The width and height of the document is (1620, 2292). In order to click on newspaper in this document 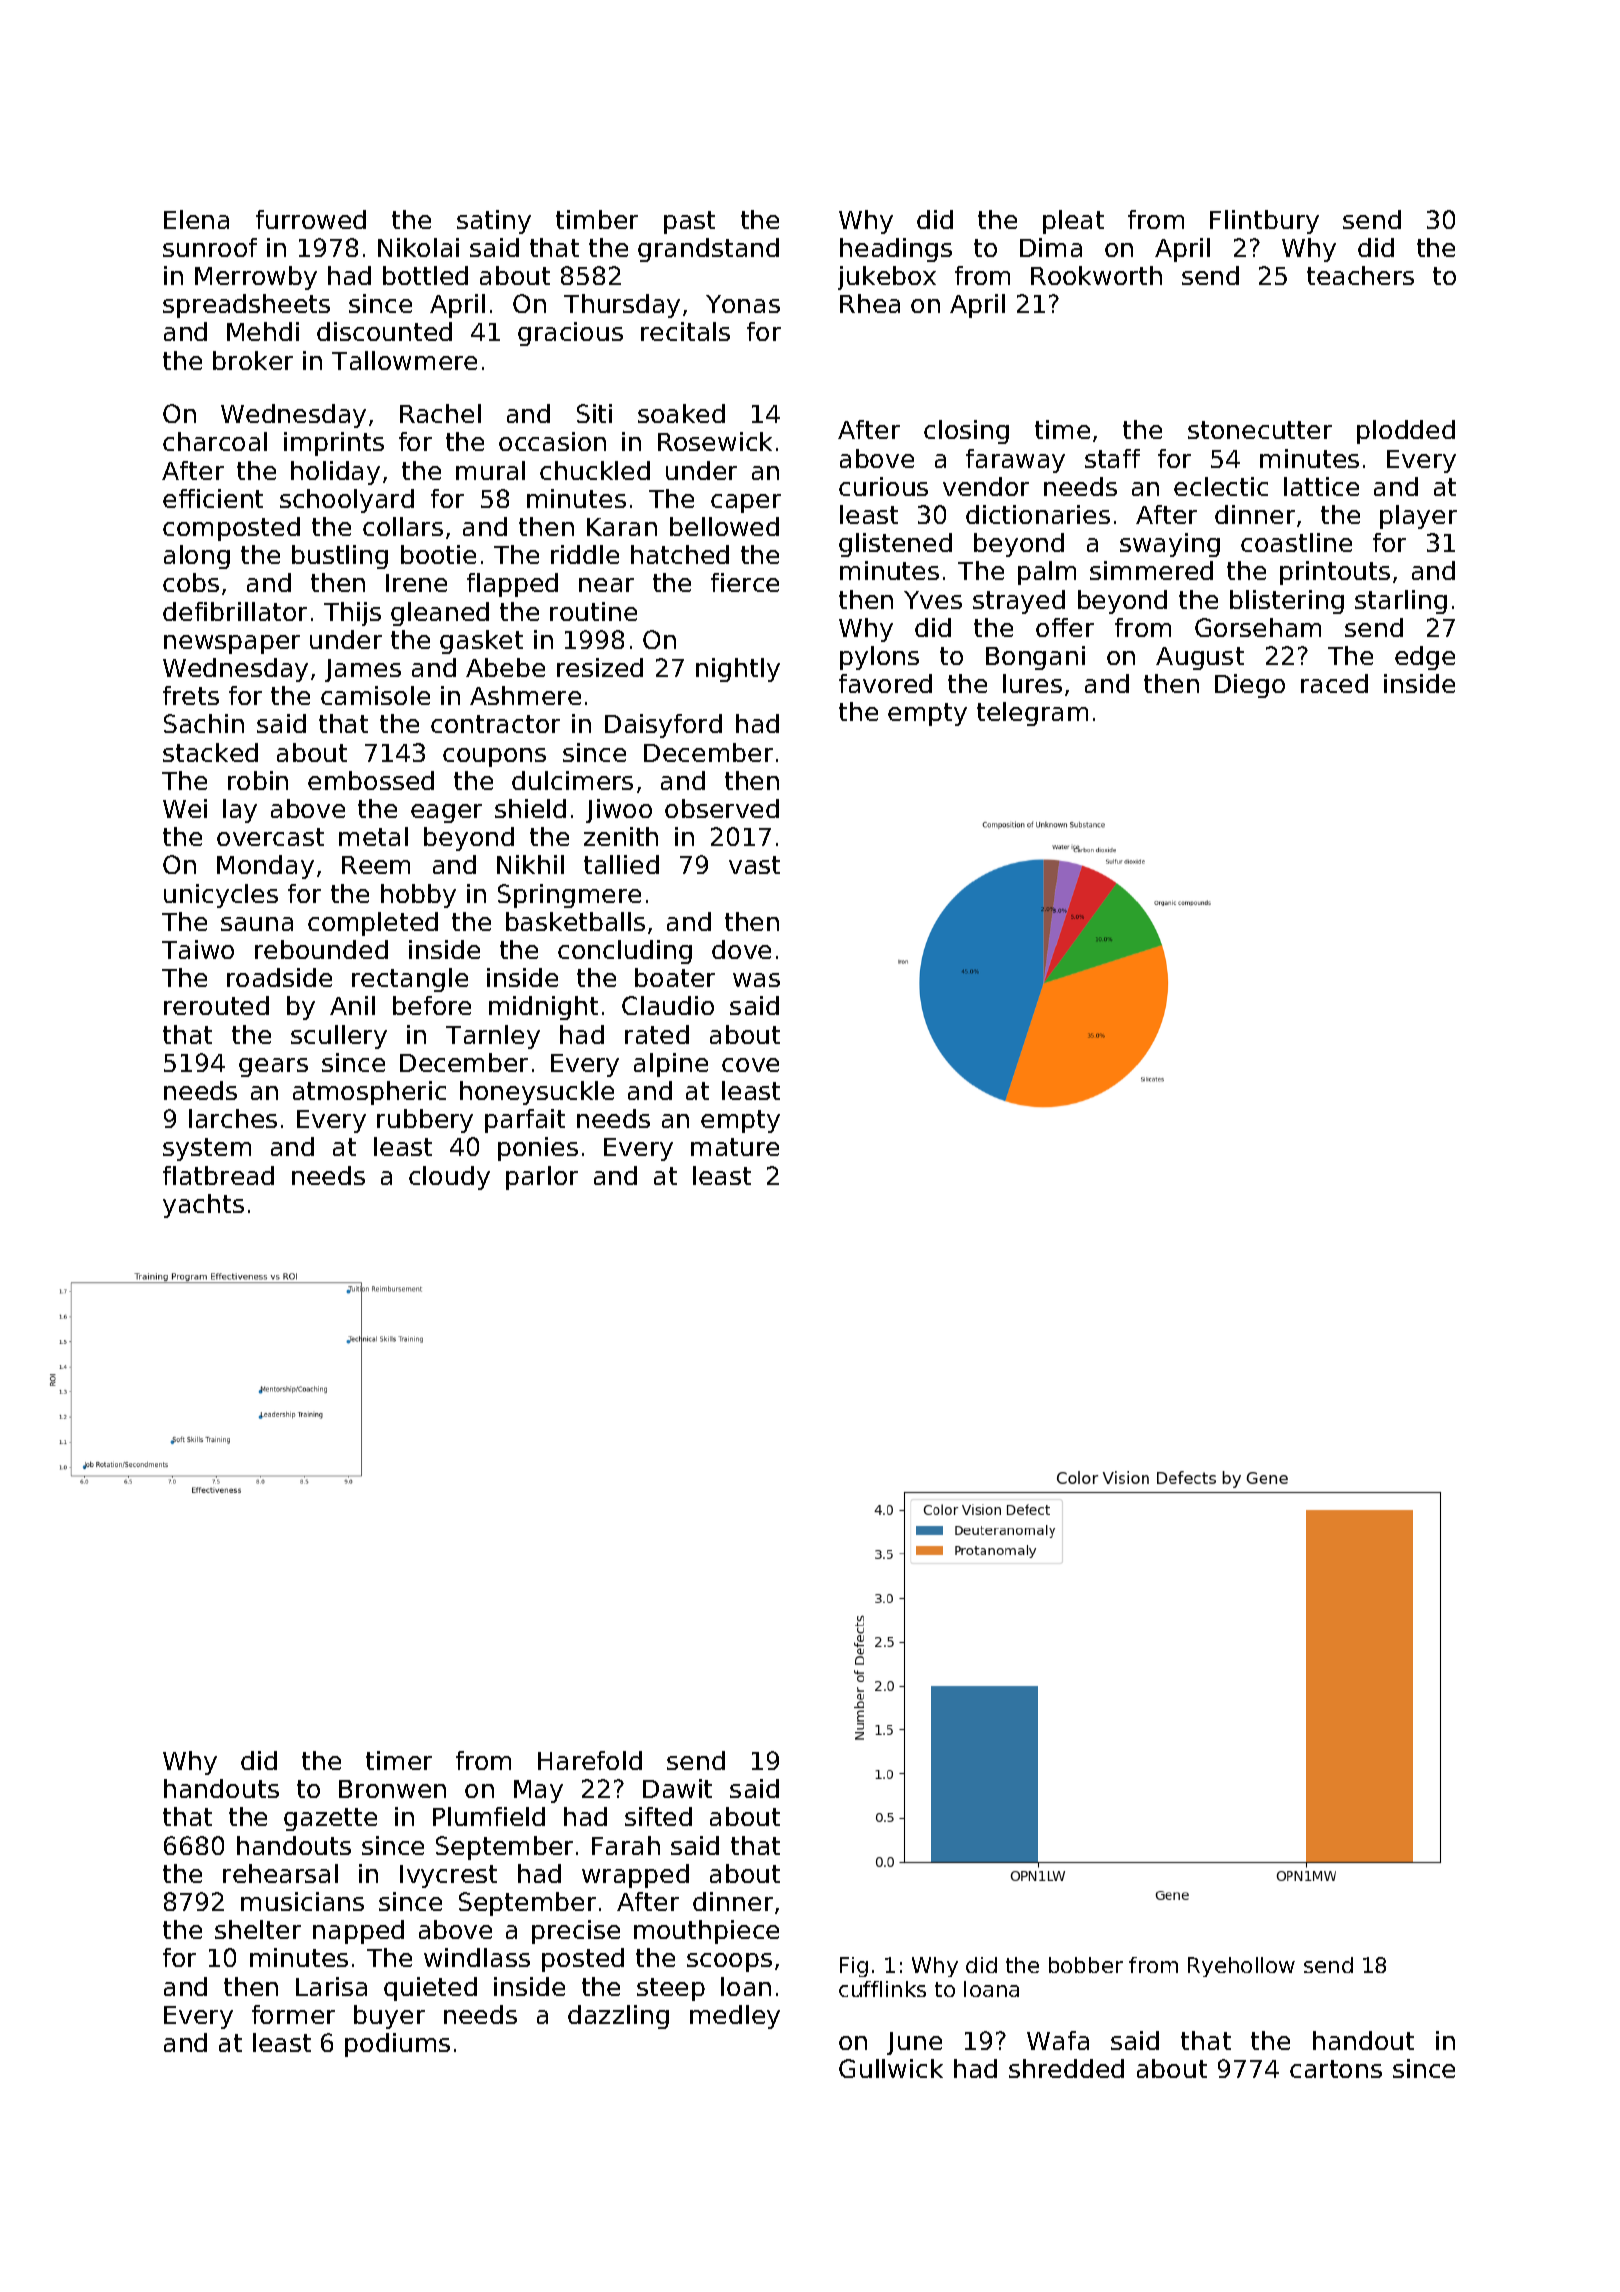, I will do `click(232, 644)`.
